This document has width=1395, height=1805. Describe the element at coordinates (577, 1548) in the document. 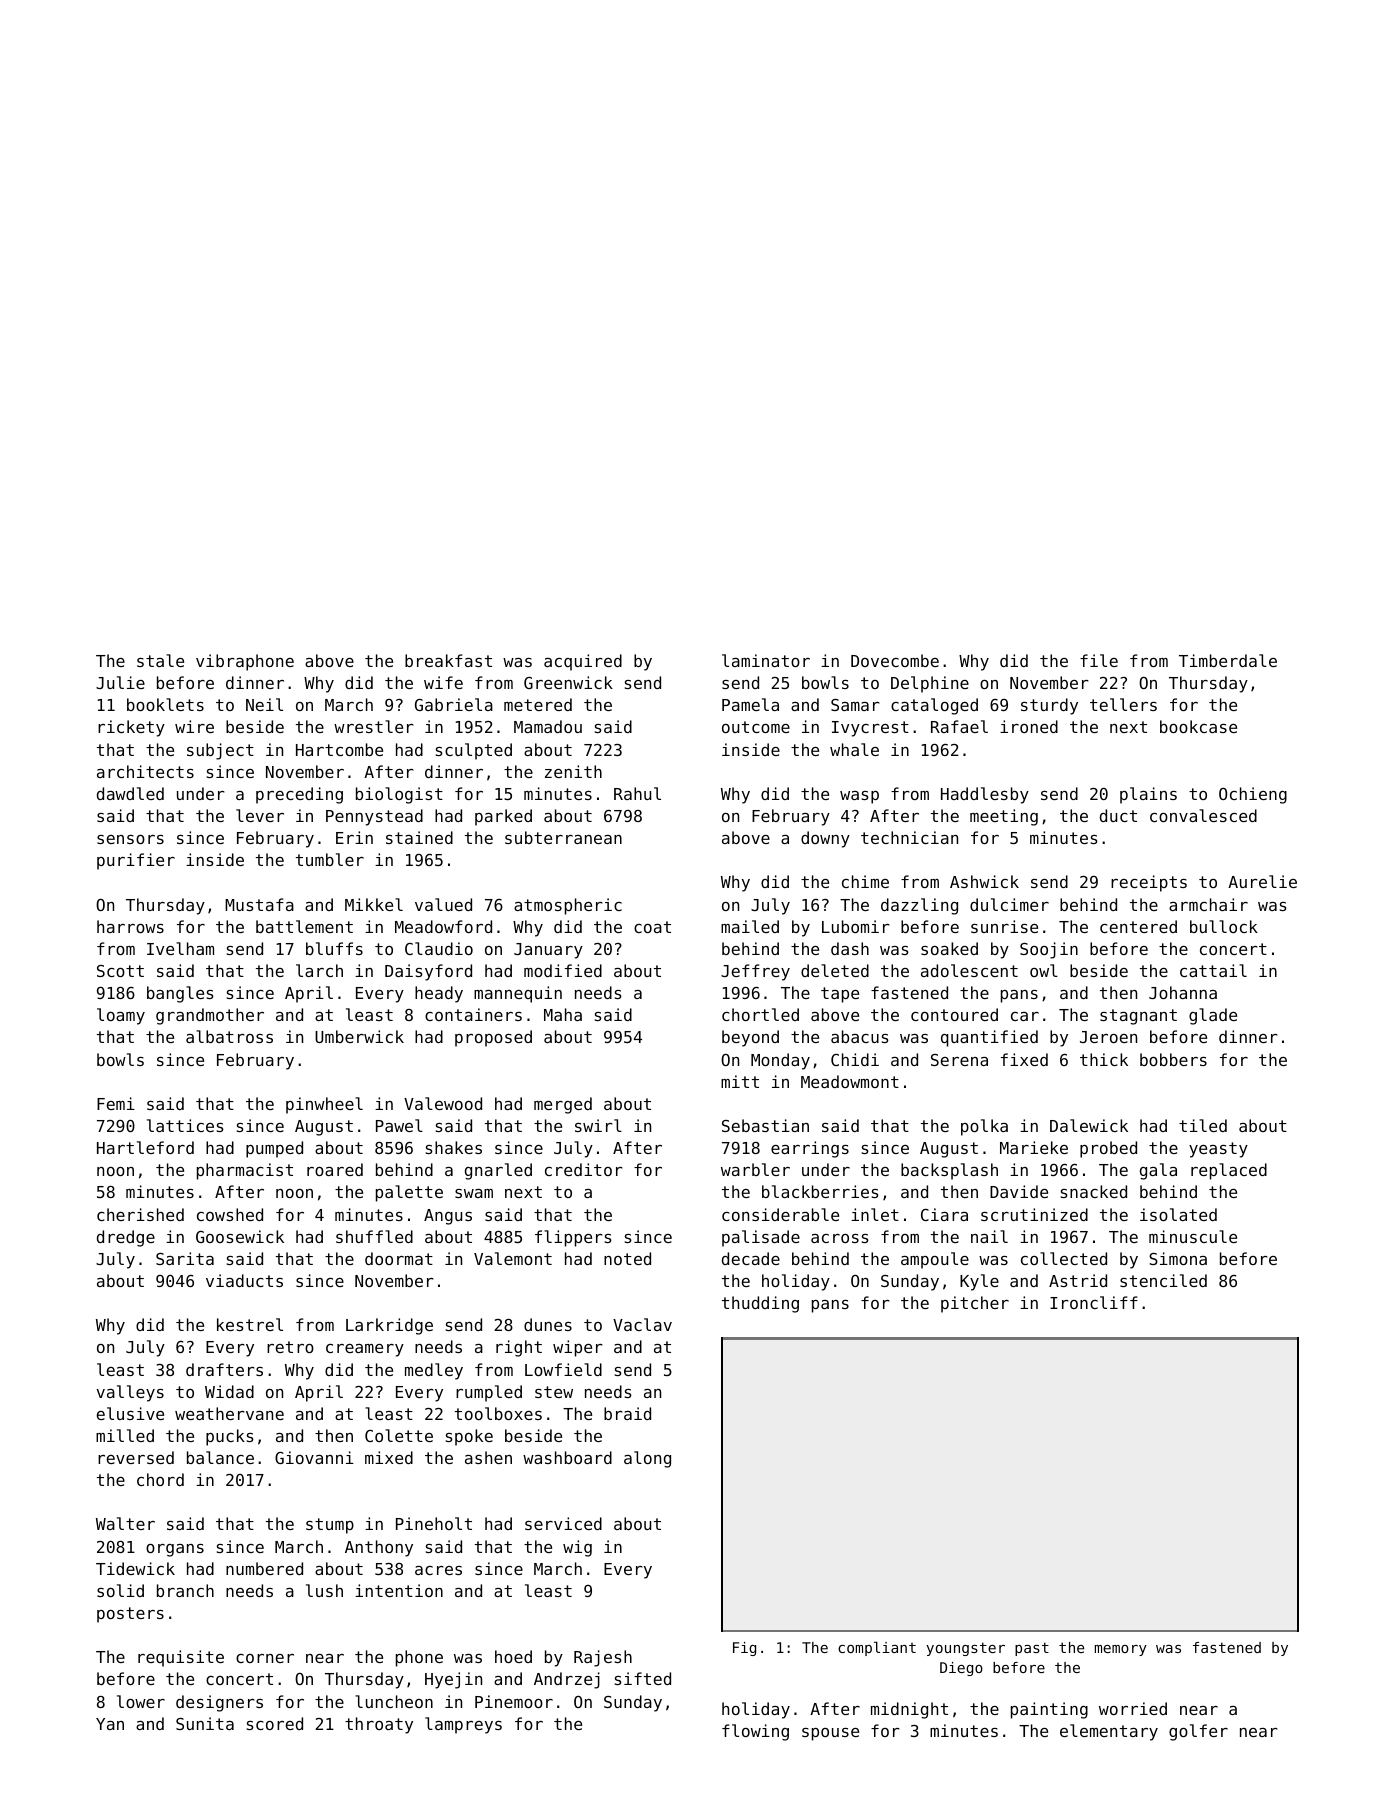

I see `wig` at that location.
